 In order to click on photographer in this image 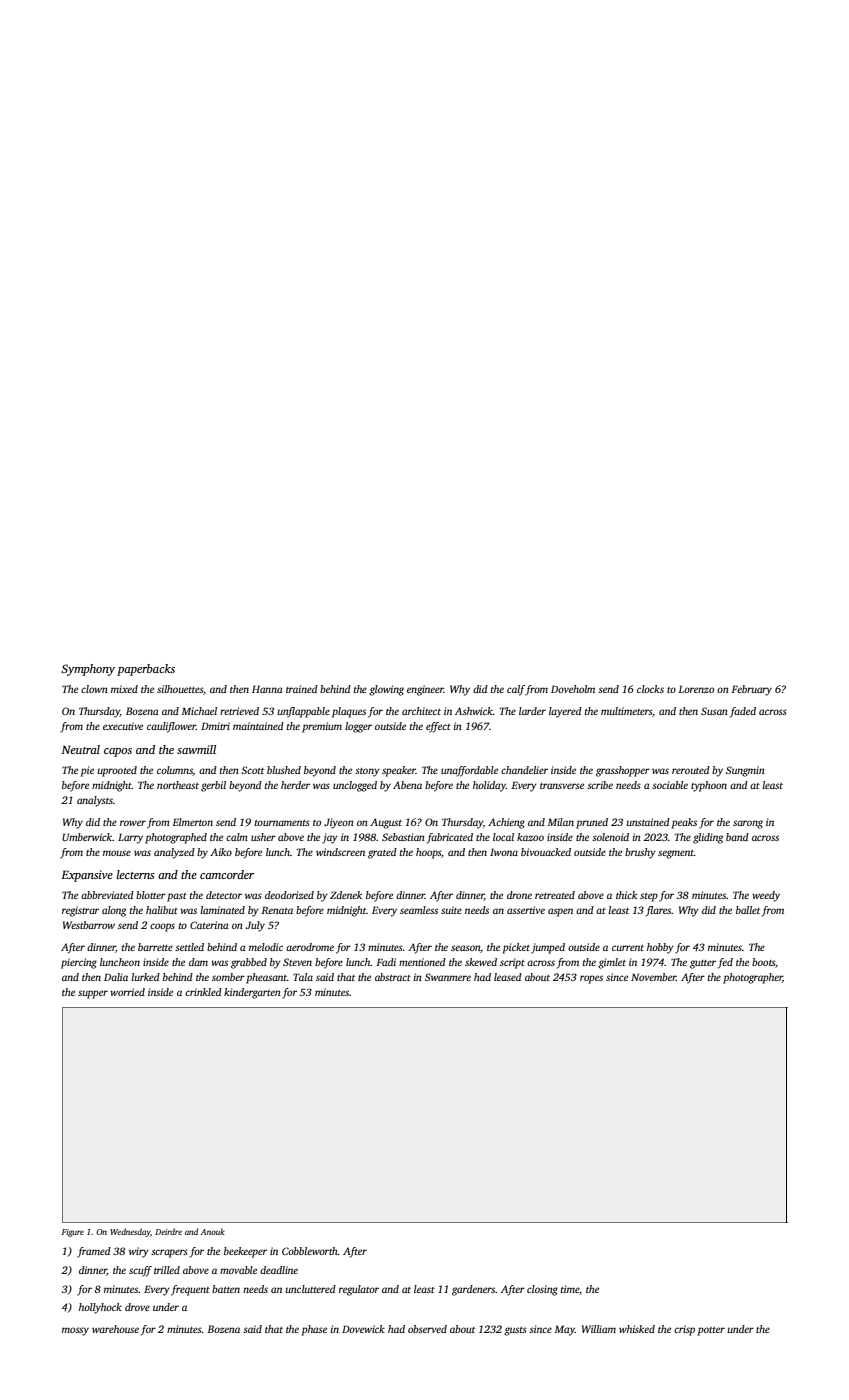, I will do `click(753, 978)`.
